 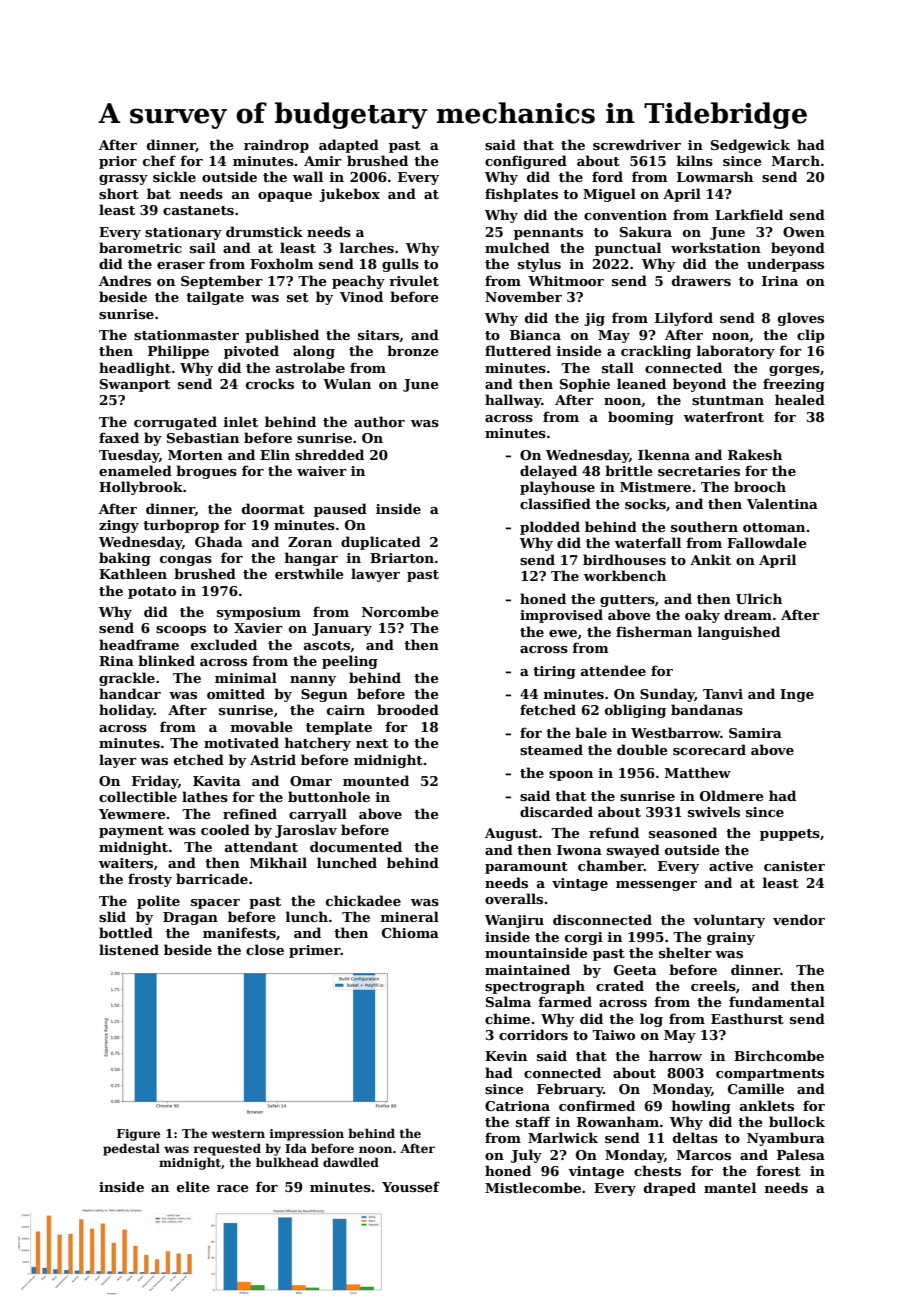 What do you see at coordinates (767, 1105) in the page?
I see `anklets` at bounding box center [767, 1105].
